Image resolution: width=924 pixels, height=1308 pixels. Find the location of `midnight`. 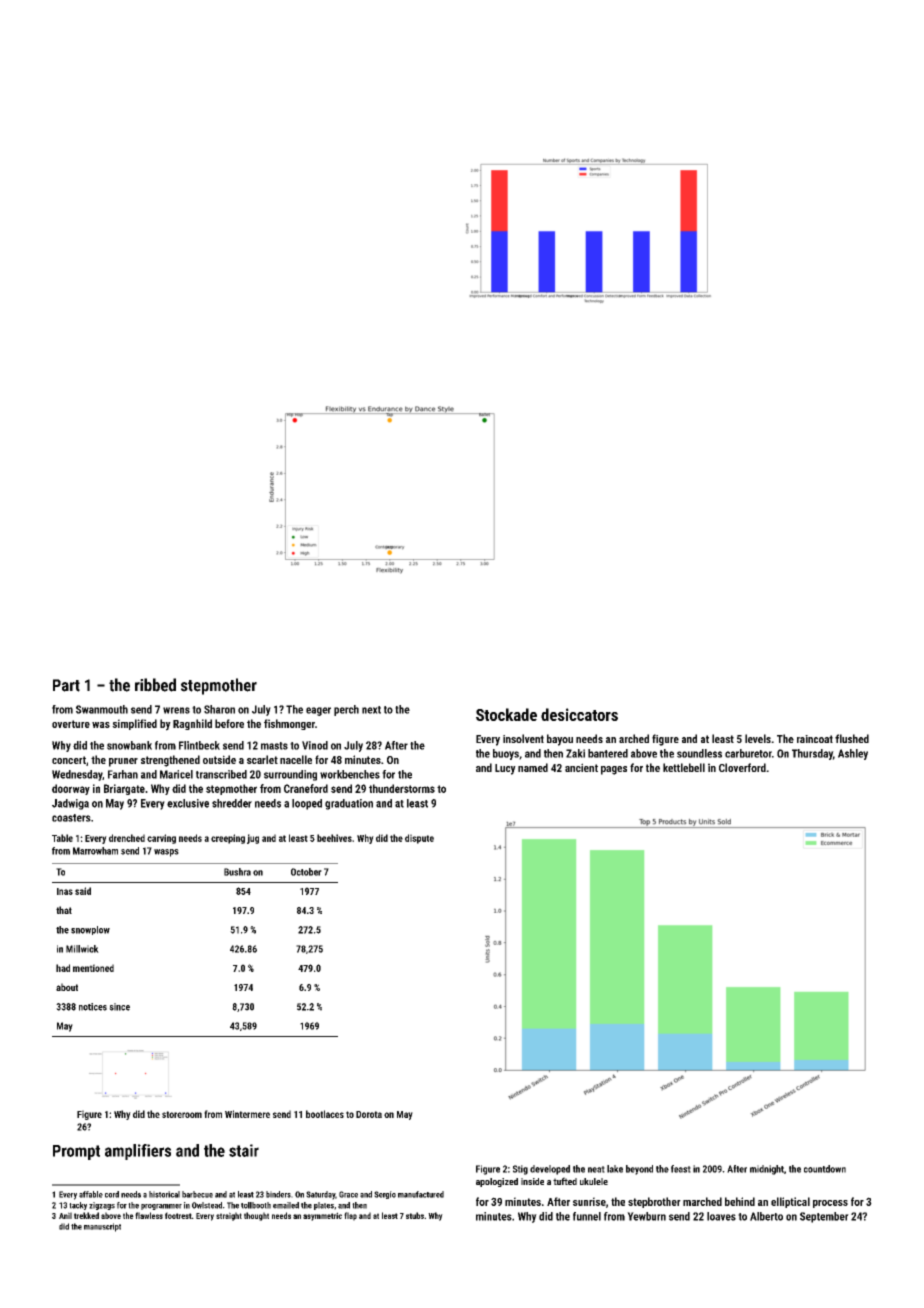

midnight is located at coordinates (767, 1170).
